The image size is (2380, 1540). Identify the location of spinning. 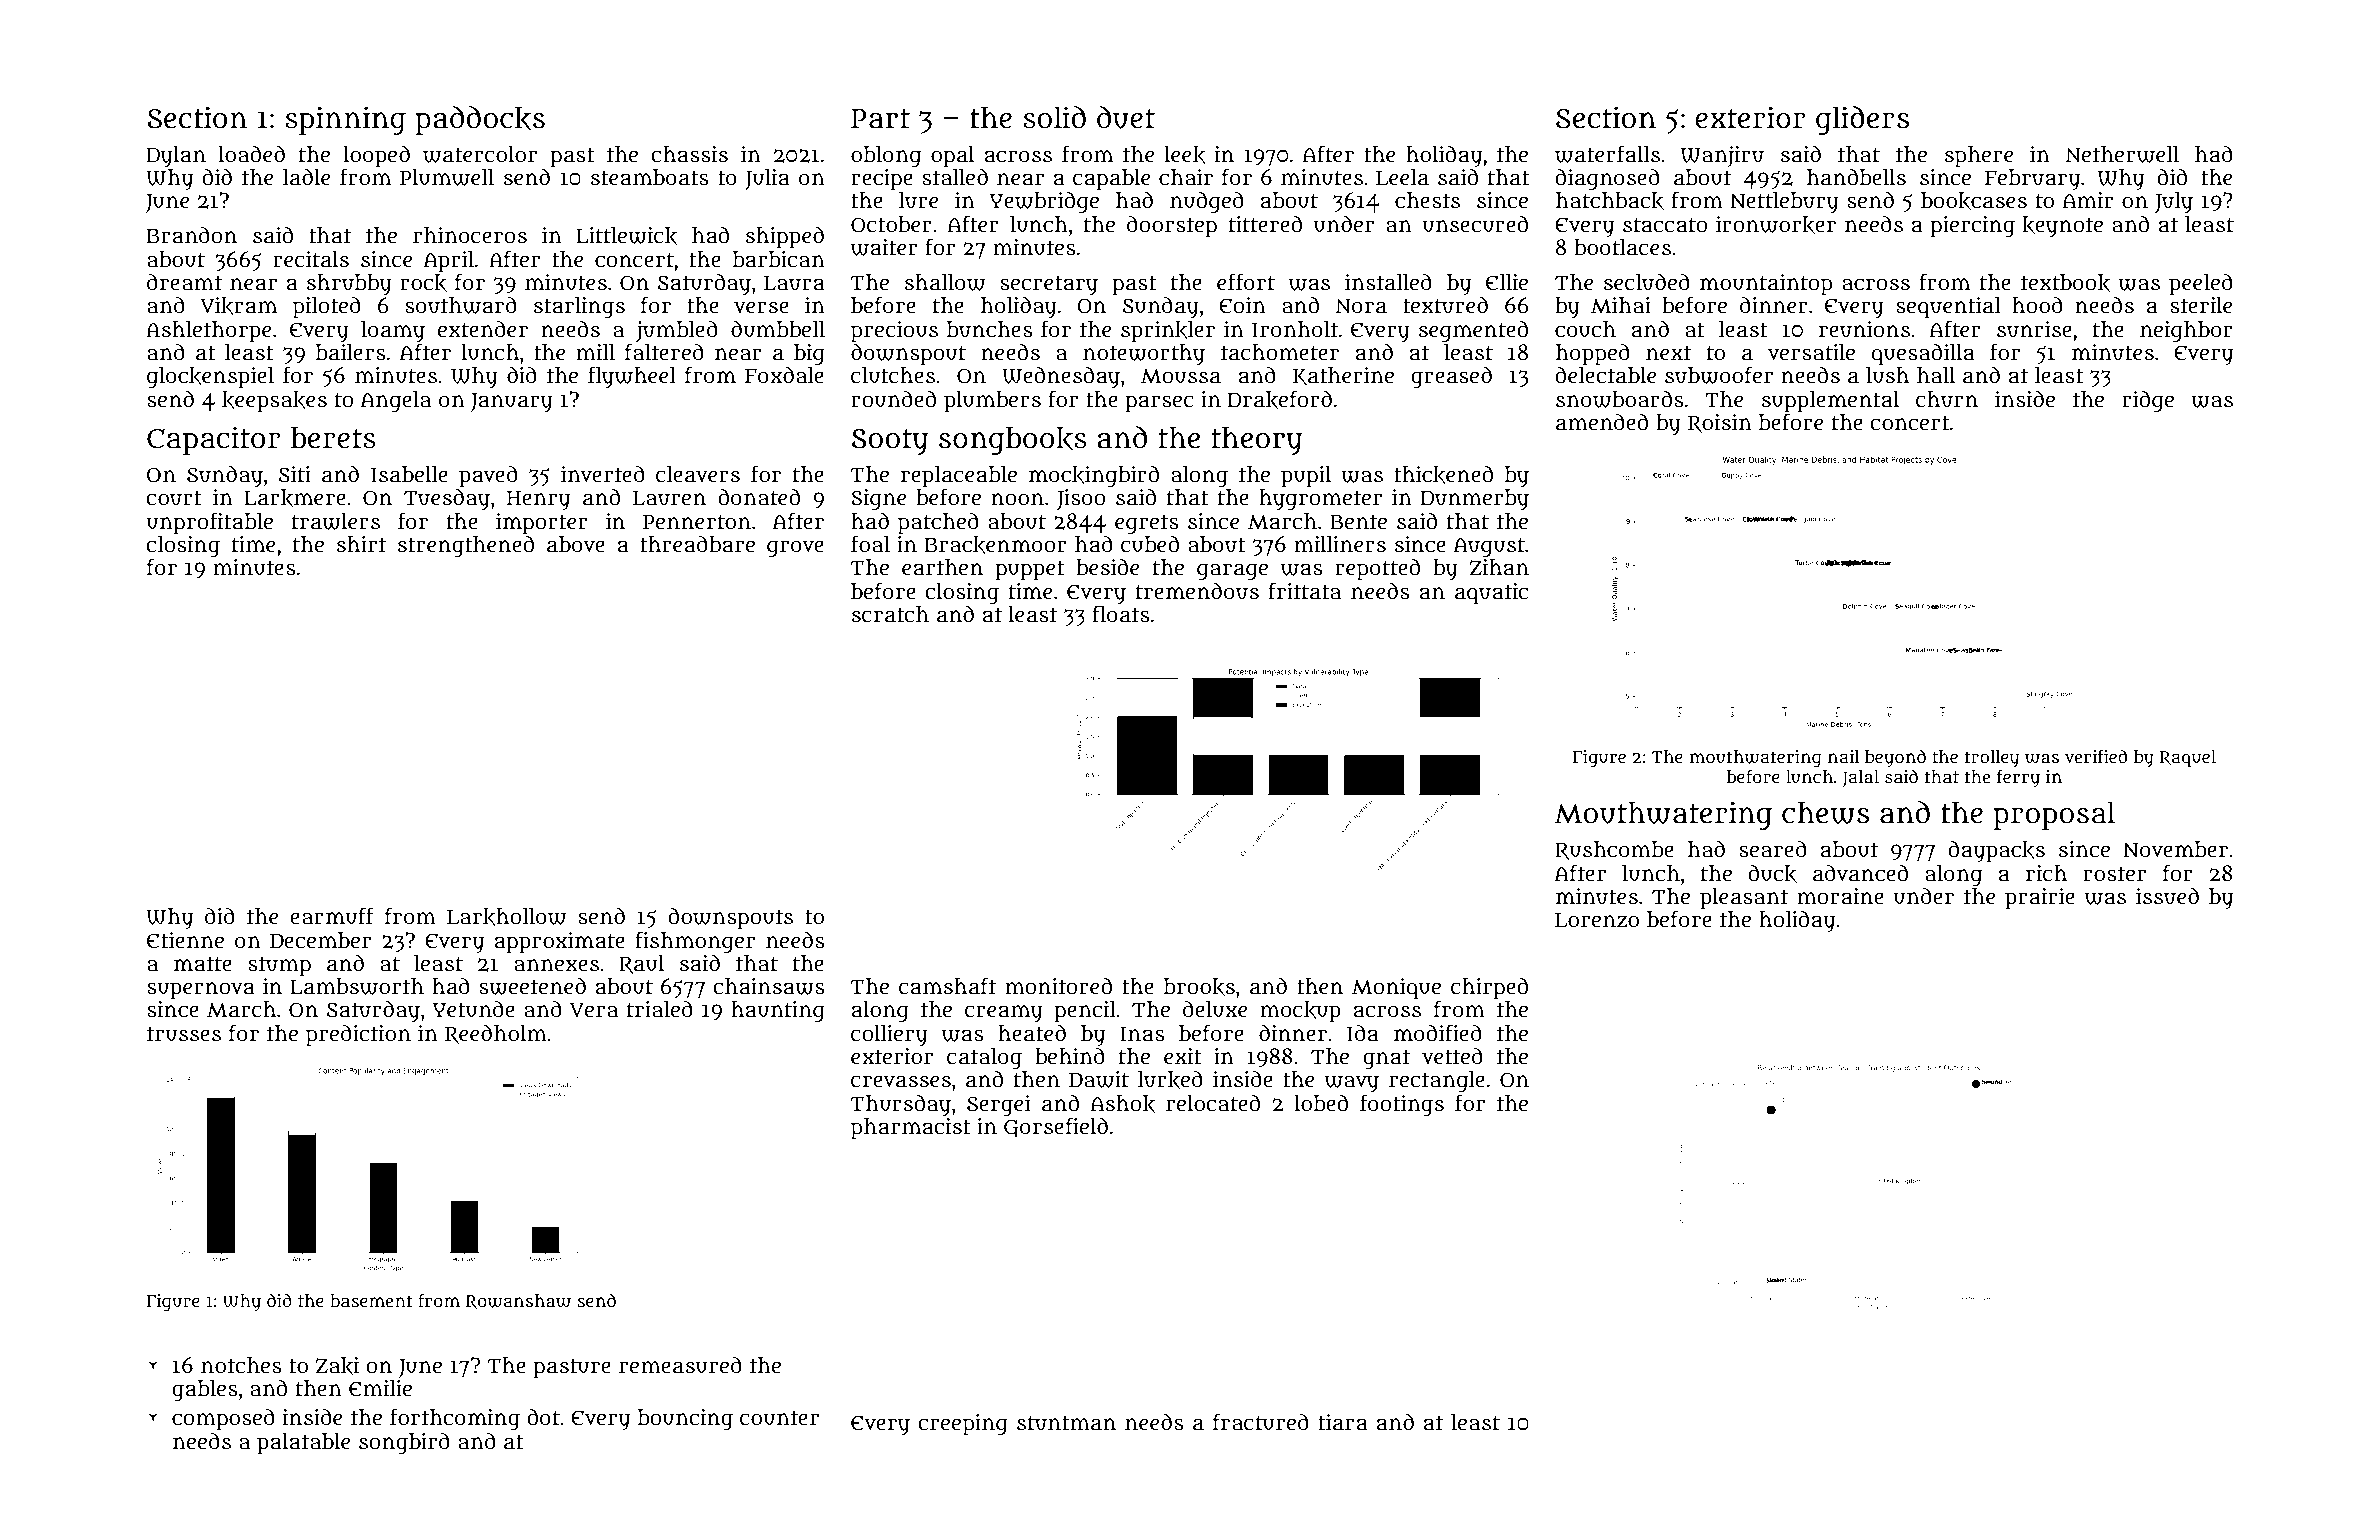
(345, 120).
